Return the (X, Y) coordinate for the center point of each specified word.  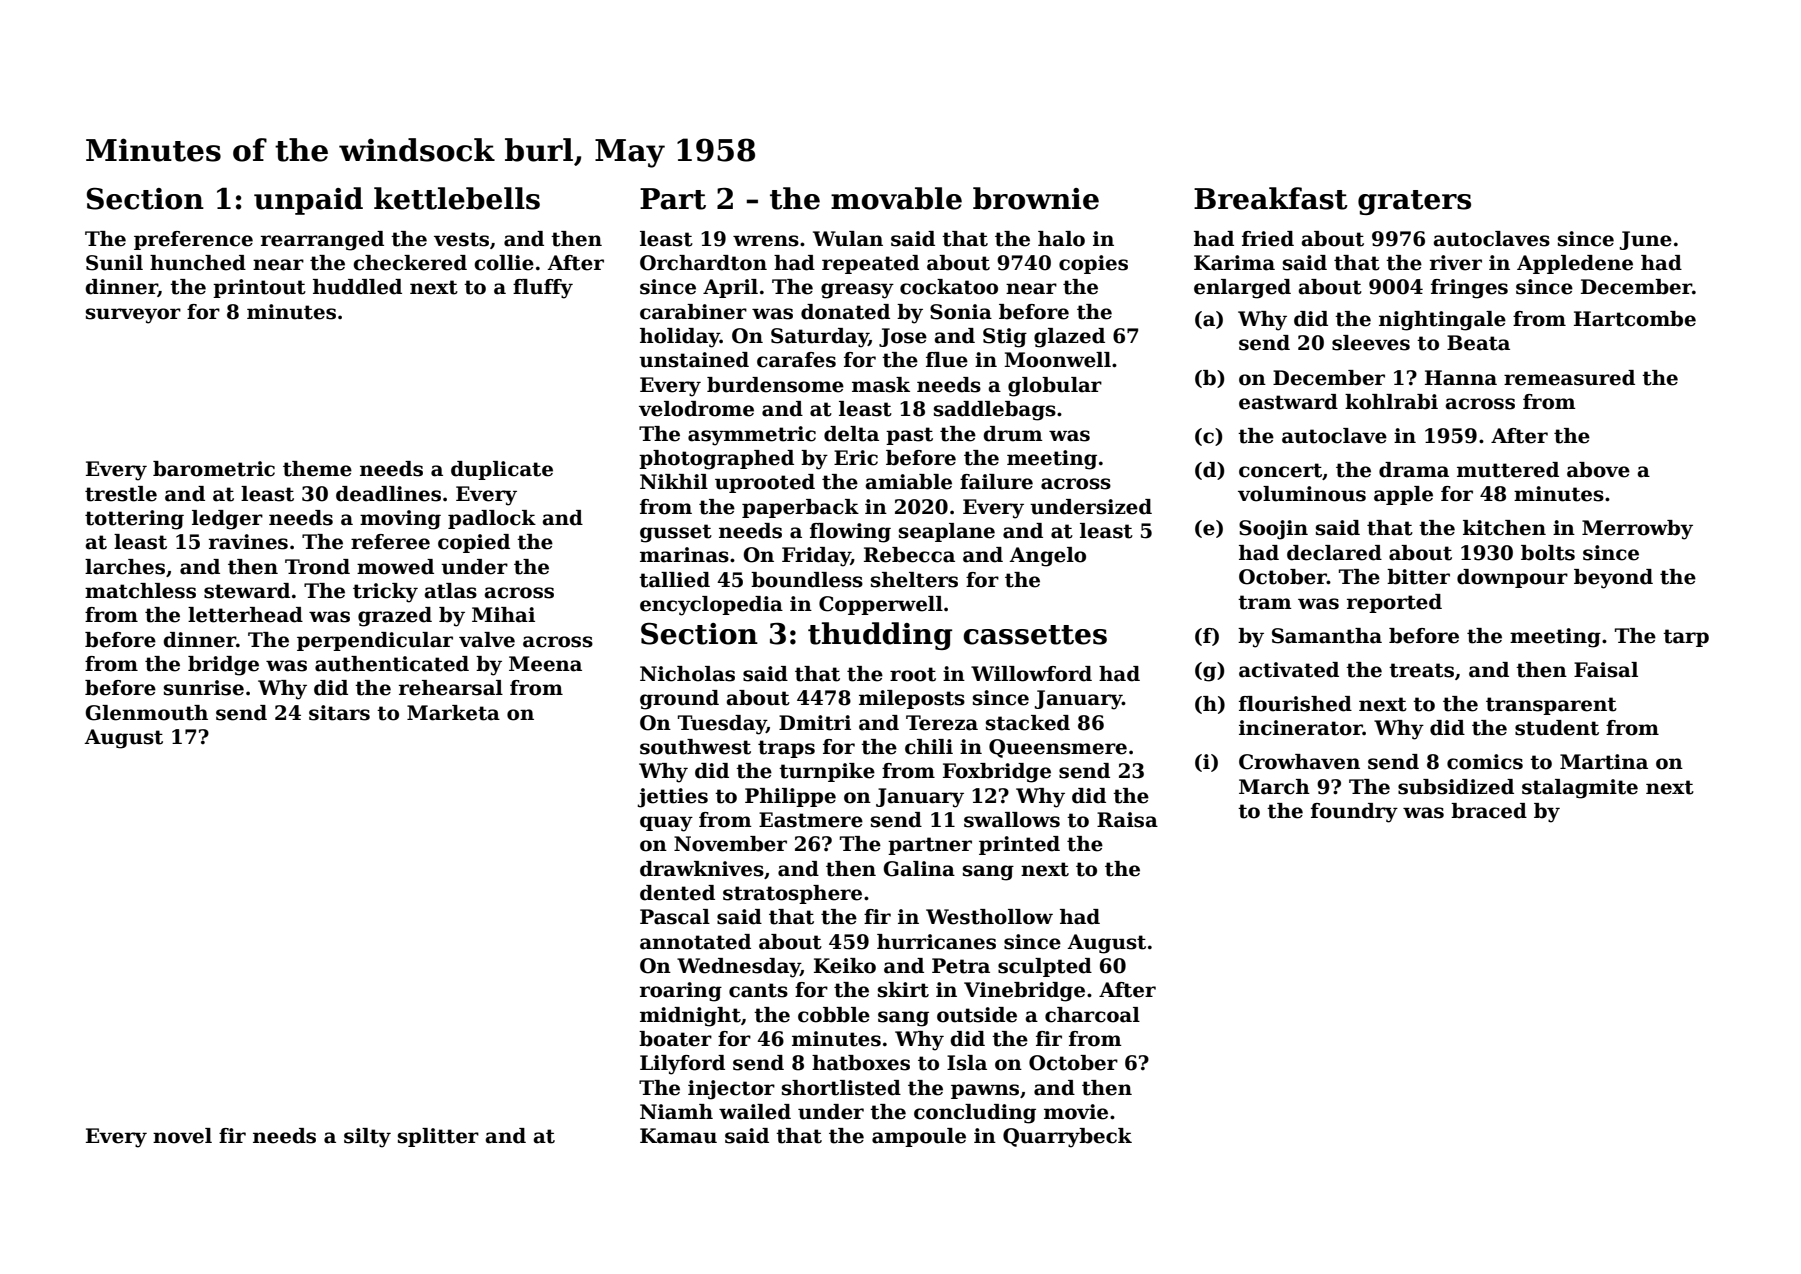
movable (896, 198)
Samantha (1327, 636)
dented (677, 893)
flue (947, 360)
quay (666, 824)
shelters (914, 580)
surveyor (133, 316)
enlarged (1242, 289)
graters (1414, 202)
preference (193, 240)
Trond (317, 567)
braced (1489, 811)
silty (367, 1138)
